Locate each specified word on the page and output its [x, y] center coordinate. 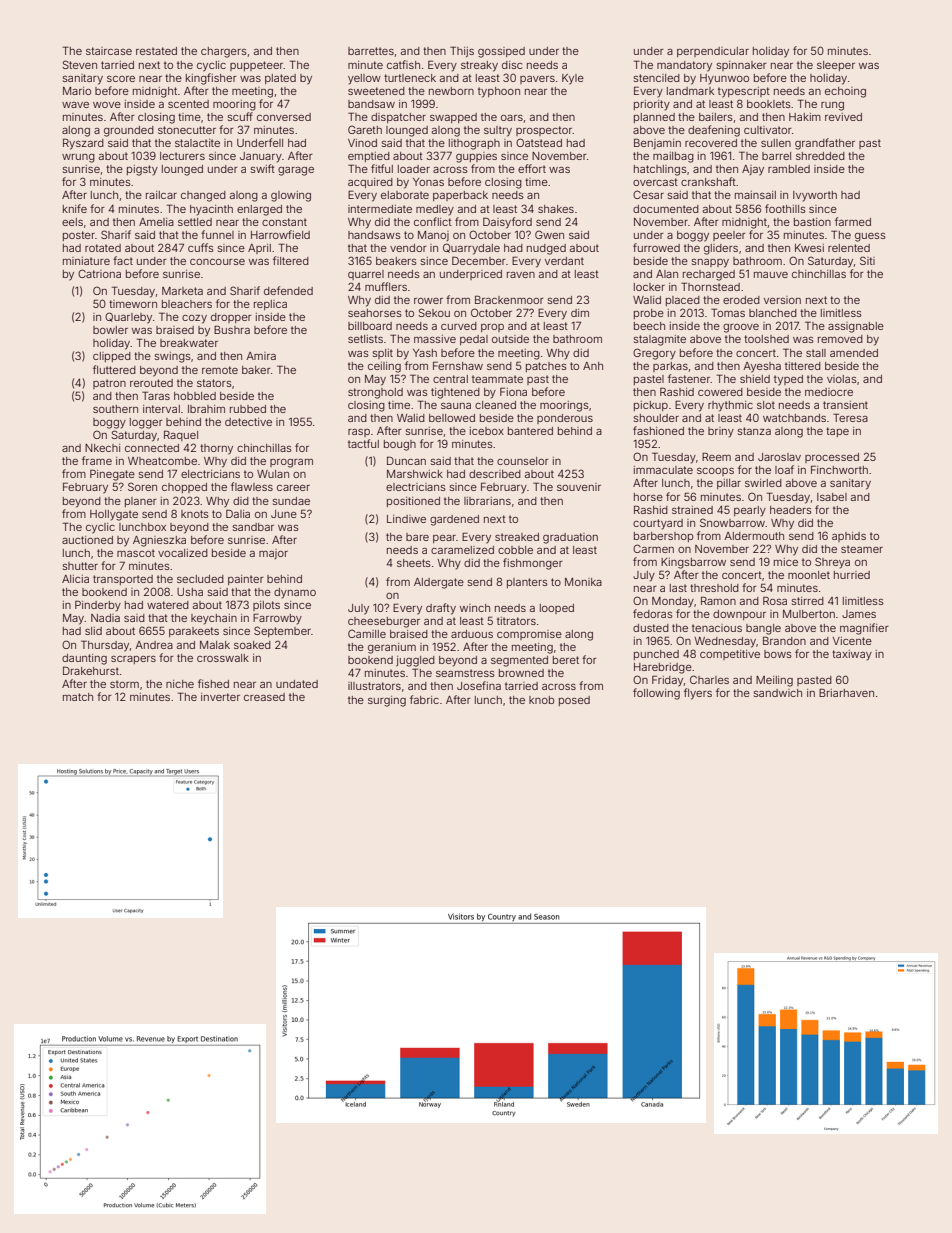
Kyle [573, 79]
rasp [359, 433]
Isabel [832, 497]
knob [541, 700]
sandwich [778, 693]
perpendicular [713, 52]
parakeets [194, 632]
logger [146, 423]
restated [156, 51]
